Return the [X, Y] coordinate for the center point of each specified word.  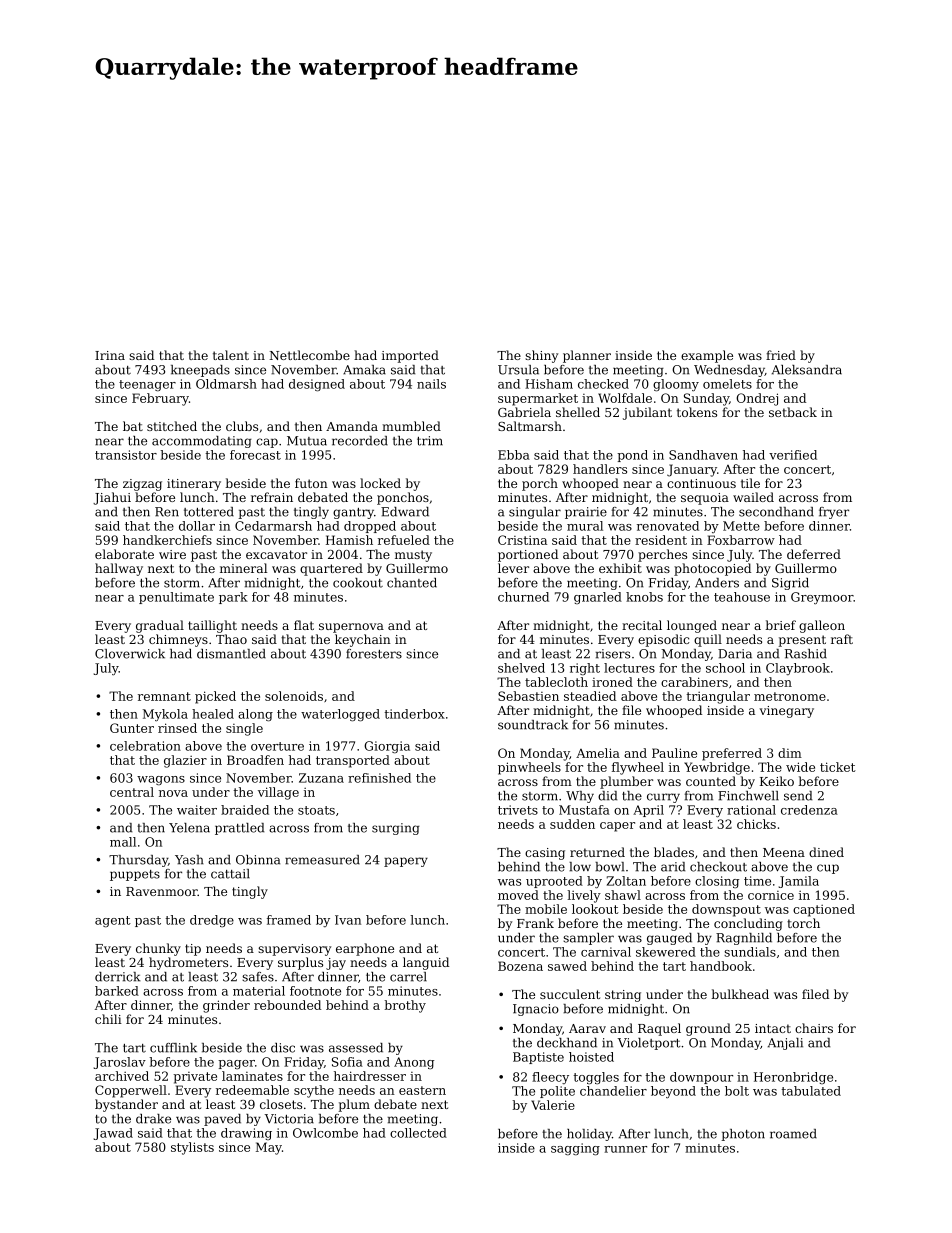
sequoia [705, 499]
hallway [119, 569]
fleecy [550, 1078]
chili [108, 1019]
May [269, 1148]
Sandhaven [703, 455]
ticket [838, 767]
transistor [126, 455]
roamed [793, 1134]
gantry [353, 513]
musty [413, 556]
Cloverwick [130, 654]
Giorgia [387, 747]
